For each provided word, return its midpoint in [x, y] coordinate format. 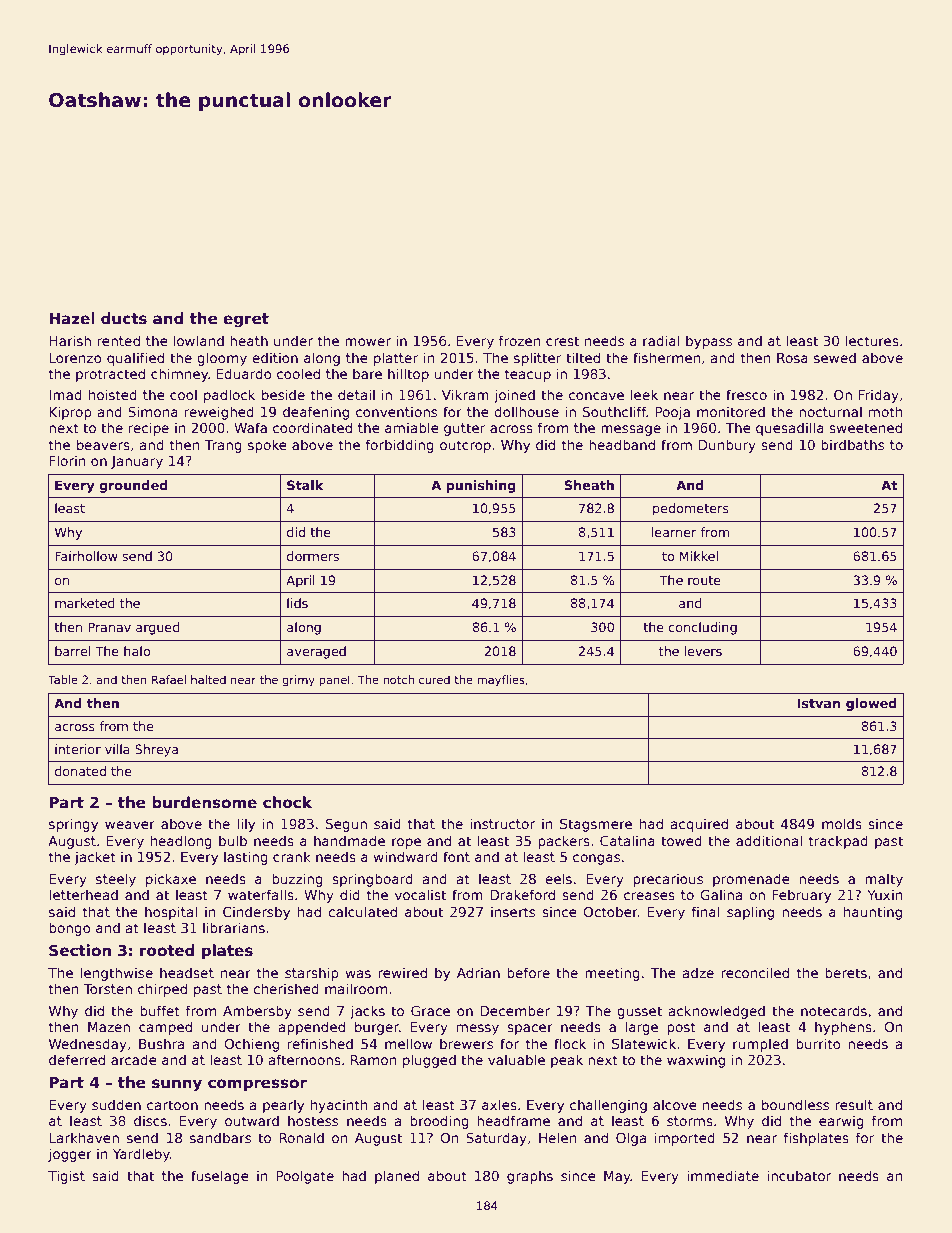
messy [478, 1029]
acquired [699, 825]
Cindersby [256, 913]
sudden [116, 1104]
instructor [502, 823]
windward [405, 856]
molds [842, 823]
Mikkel [699, 556]
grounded [133, 486]
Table [63, 679]
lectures [872, 340]
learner [674, 532]
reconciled [755, 972]
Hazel [72, 318]
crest [562, 341]
